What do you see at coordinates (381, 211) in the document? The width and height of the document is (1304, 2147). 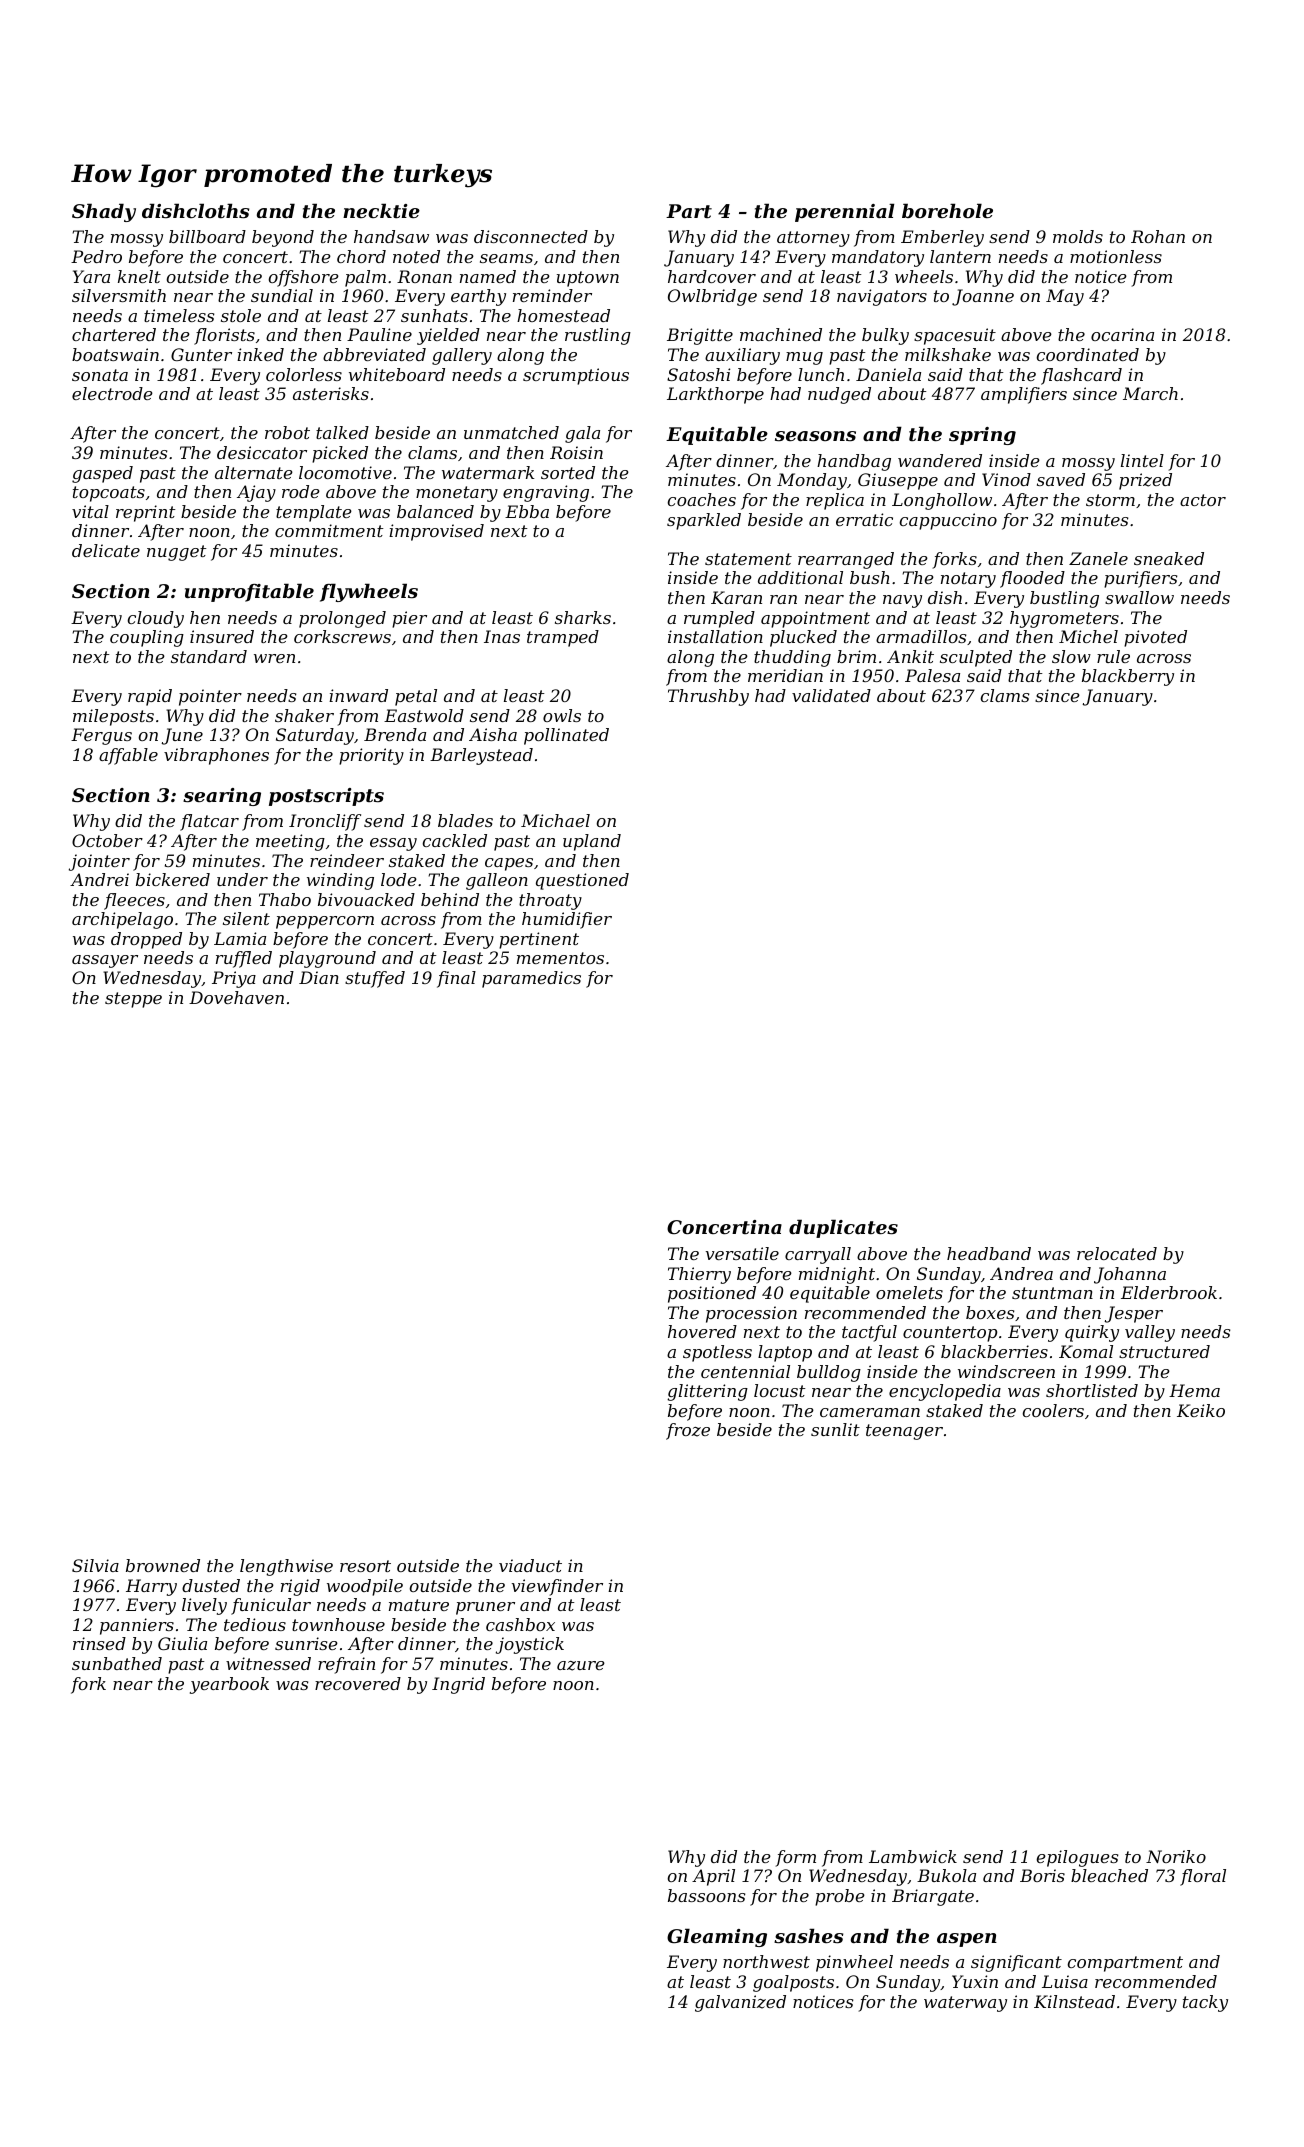 I see `necktie` at bounding box center [381, 211].
